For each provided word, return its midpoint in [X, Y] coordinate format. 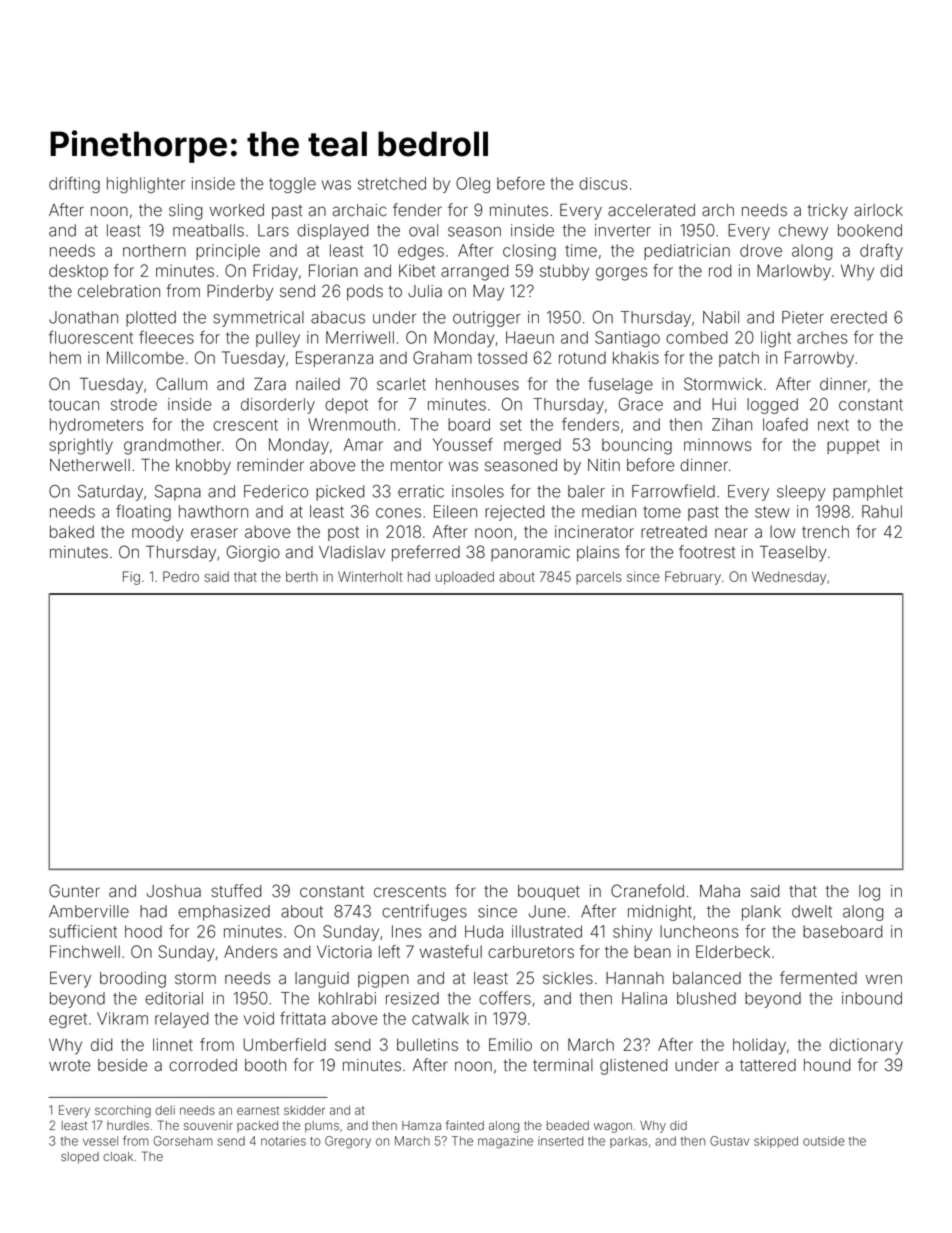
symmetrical [258, 319]
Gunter [74, 891]
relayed [181, 1020]
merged [532, 447]
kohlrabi [347, 998]
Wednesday [789, 578]
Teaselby [793, 553]
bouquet [549, 893]
